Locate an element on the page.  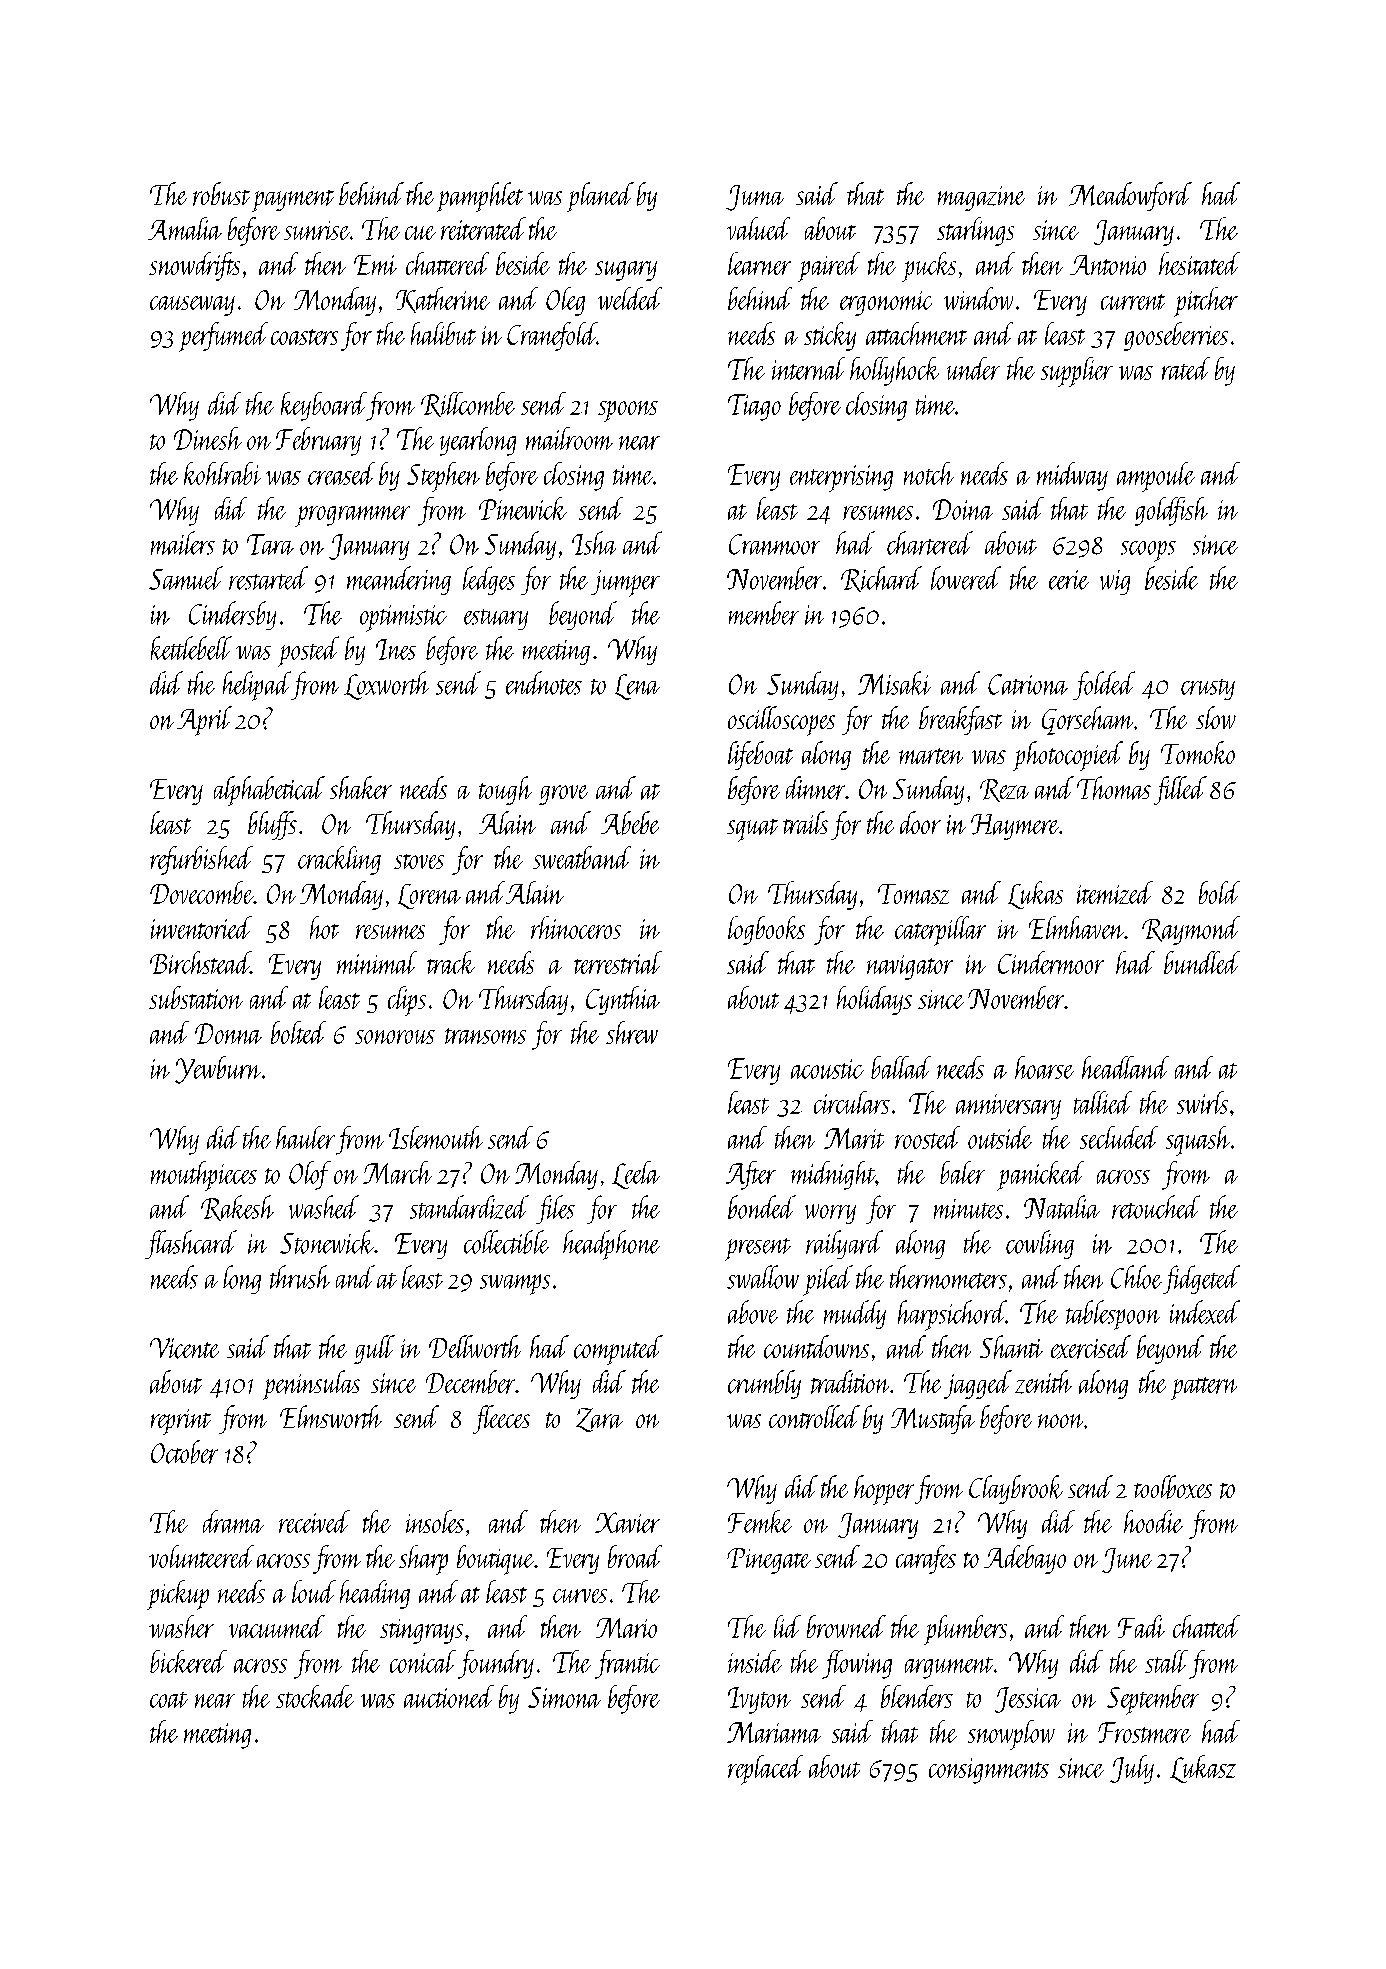
Tomasz is located at coordinates (913, 894).
